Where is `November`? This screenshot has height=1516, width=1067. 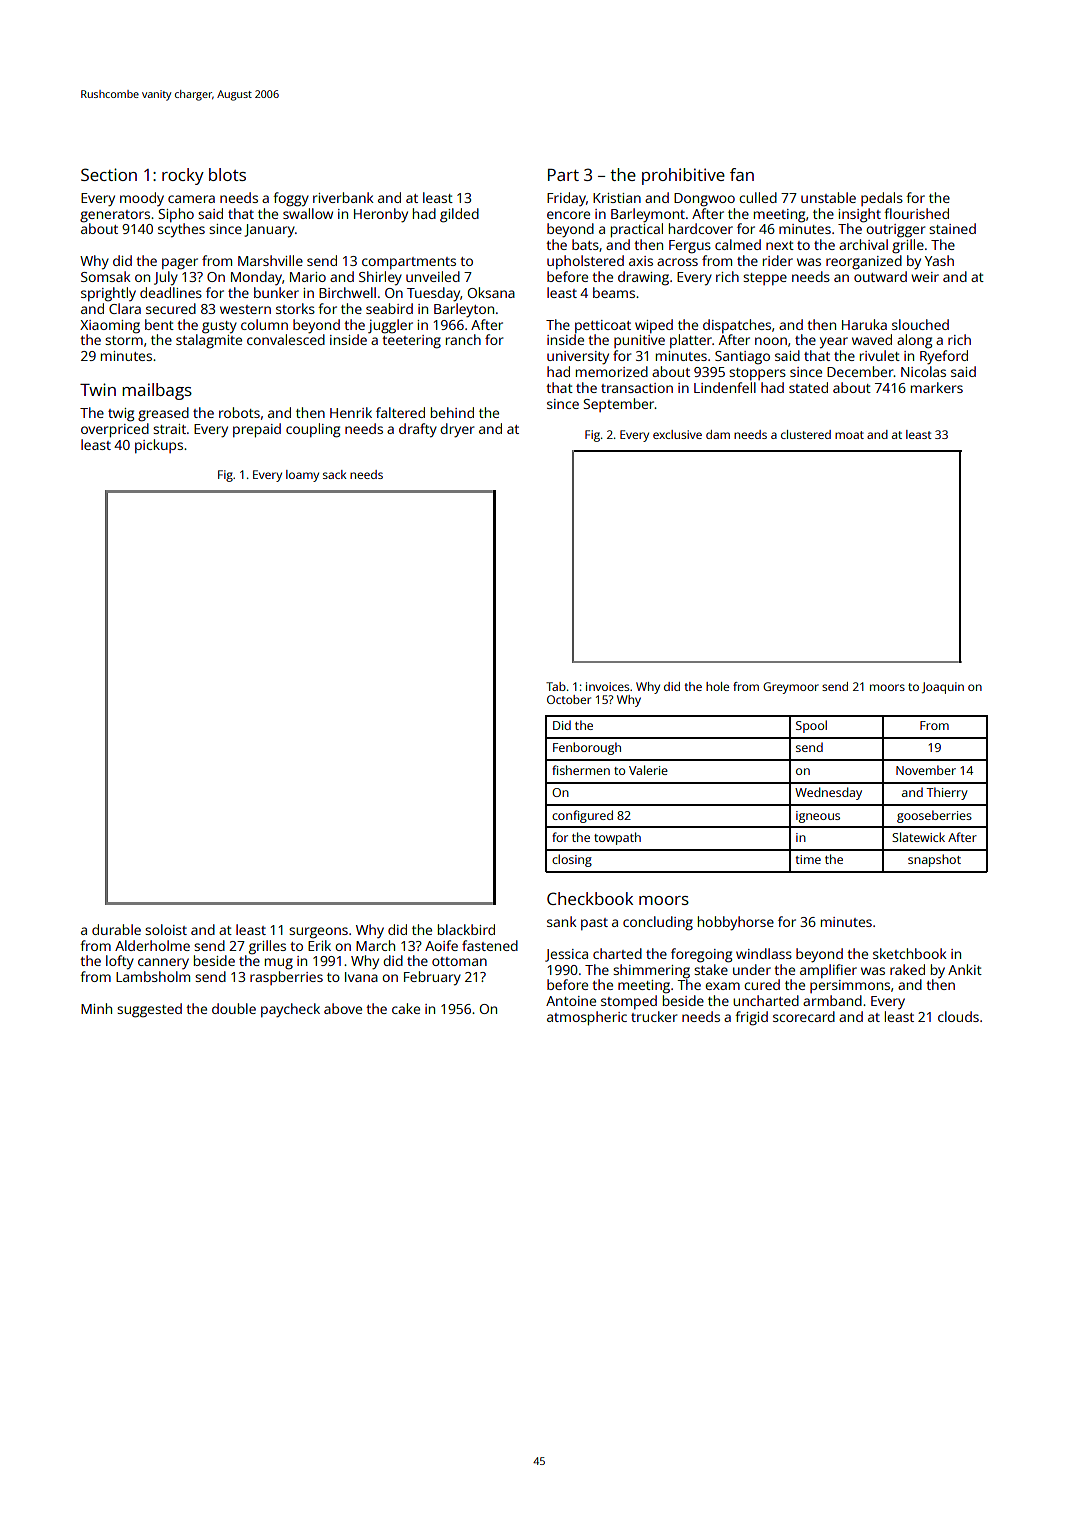 November is located at coordinates (926, 770).
